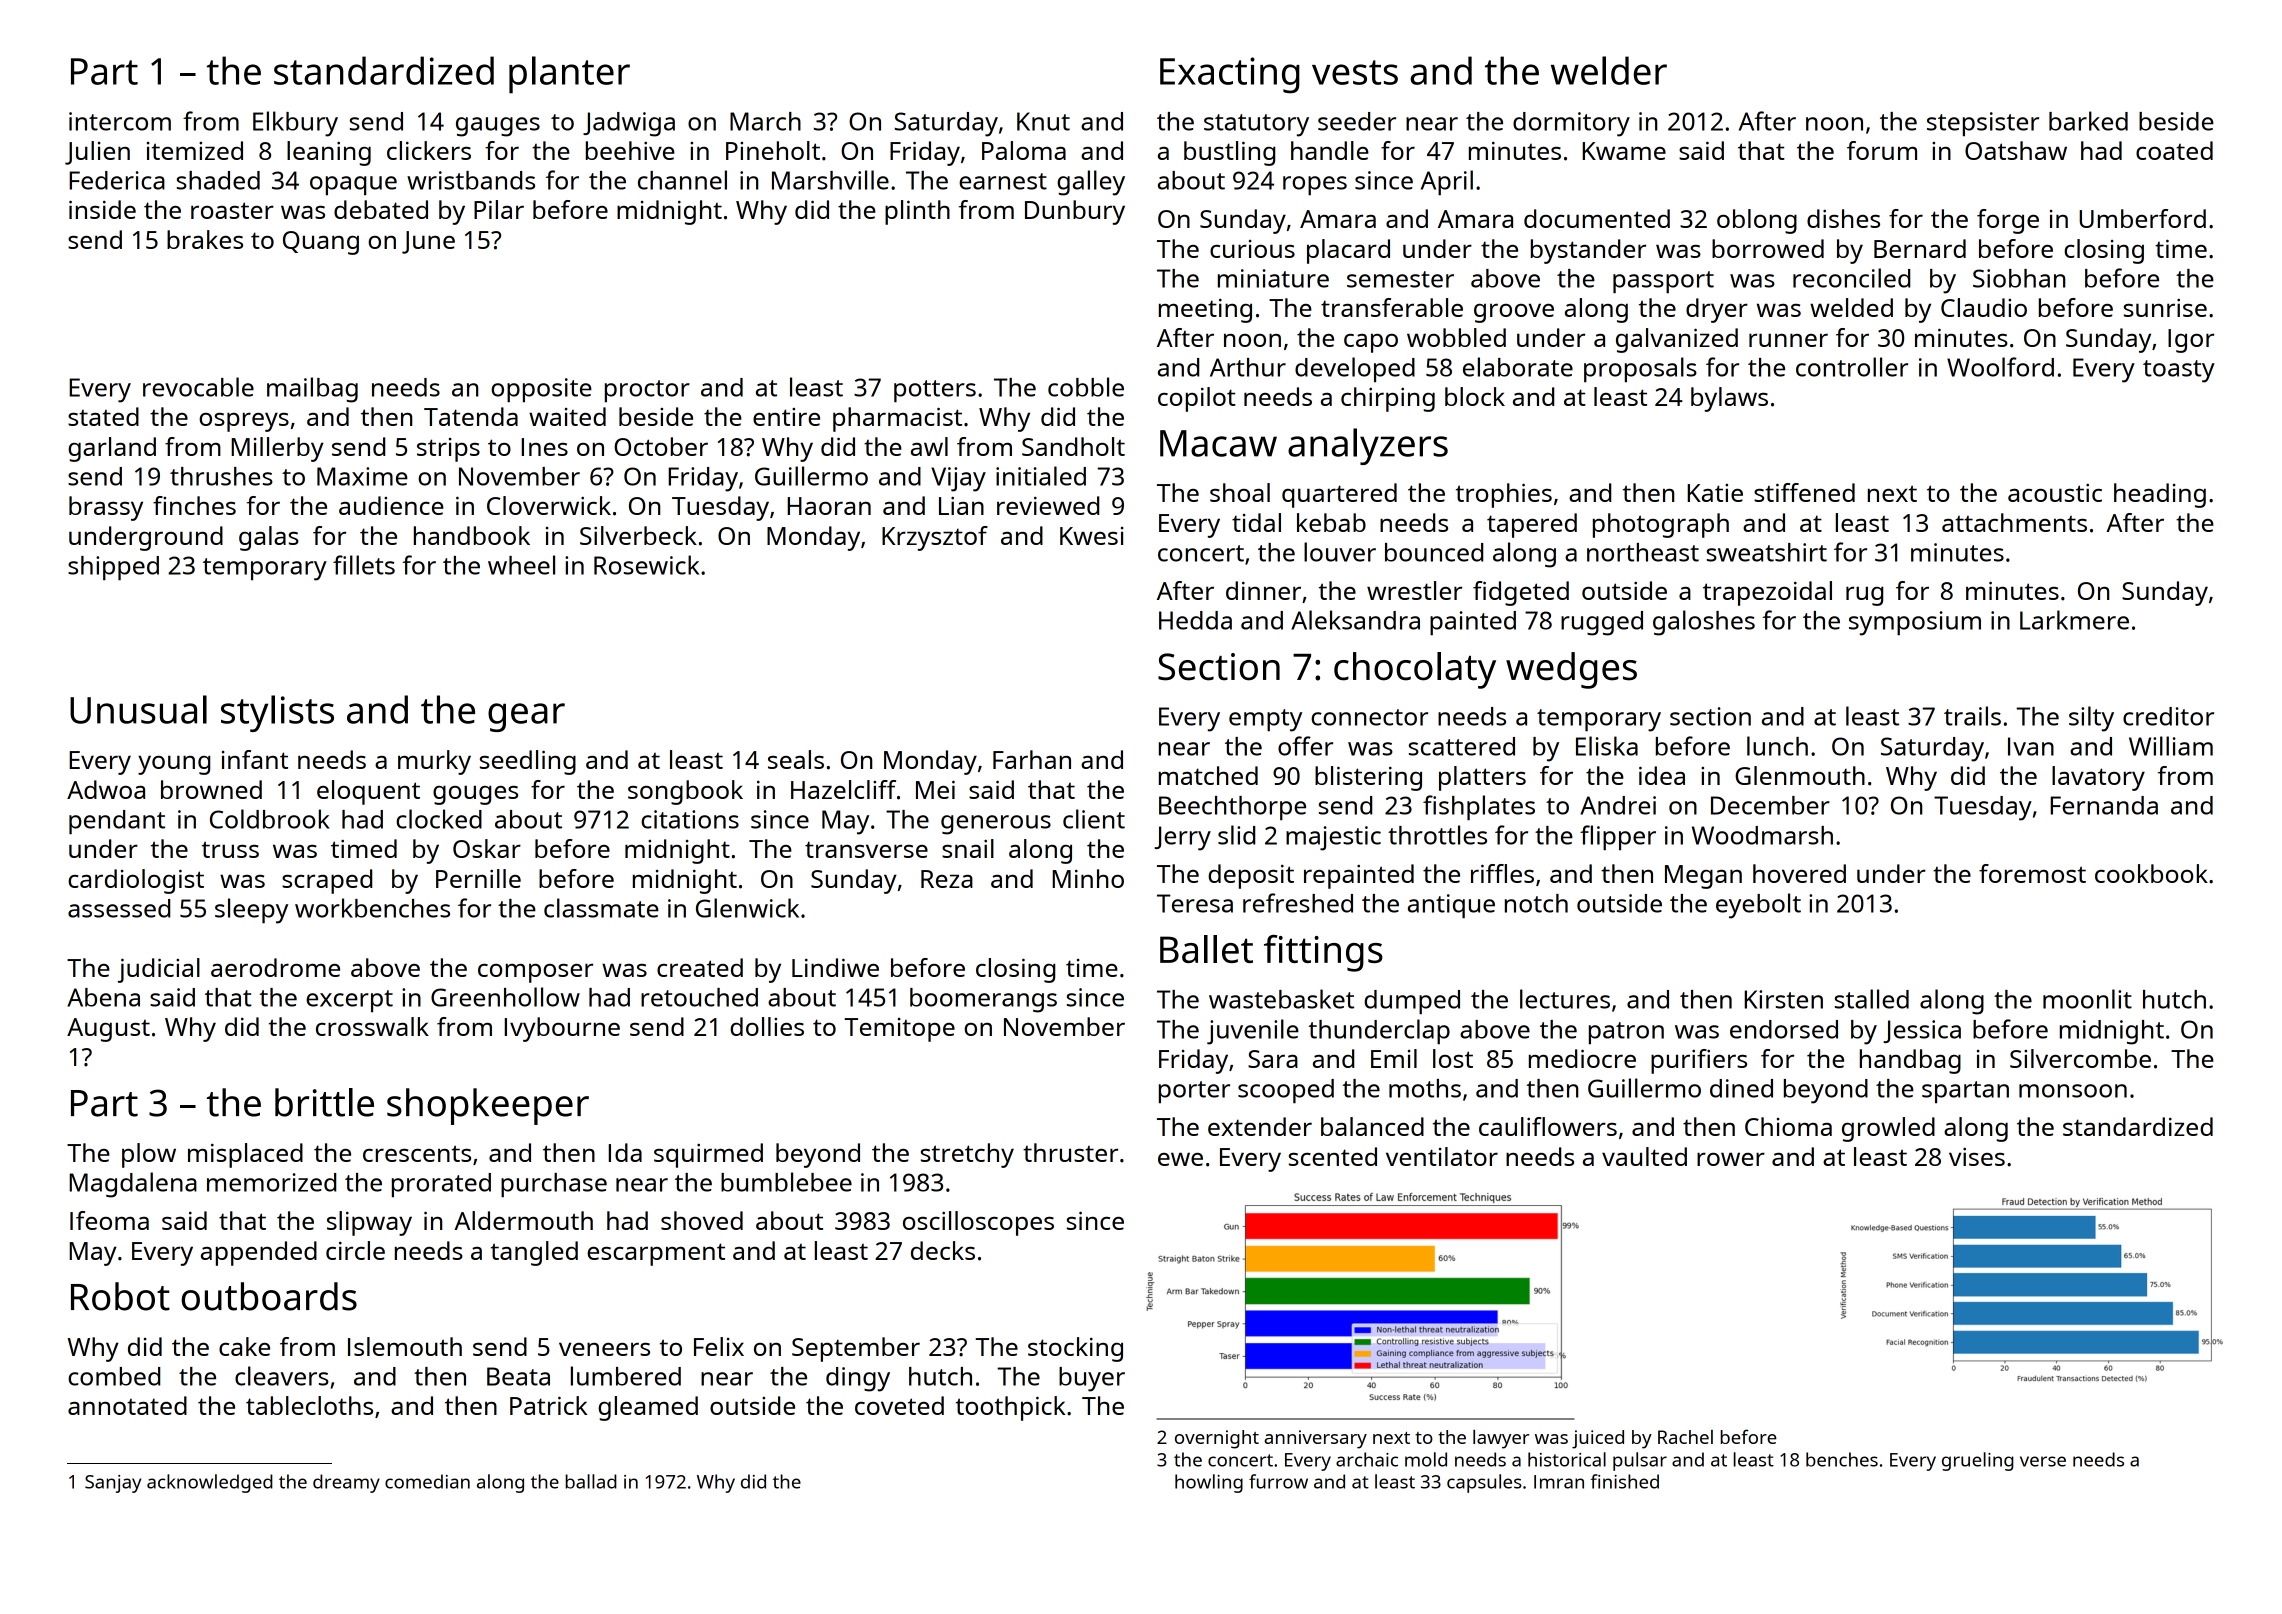 The height and width of the page is (1614, 2282). What do you see at coordinates (1208, 775) in the page?
I see `matched` at bounding box center [1208, 775].
